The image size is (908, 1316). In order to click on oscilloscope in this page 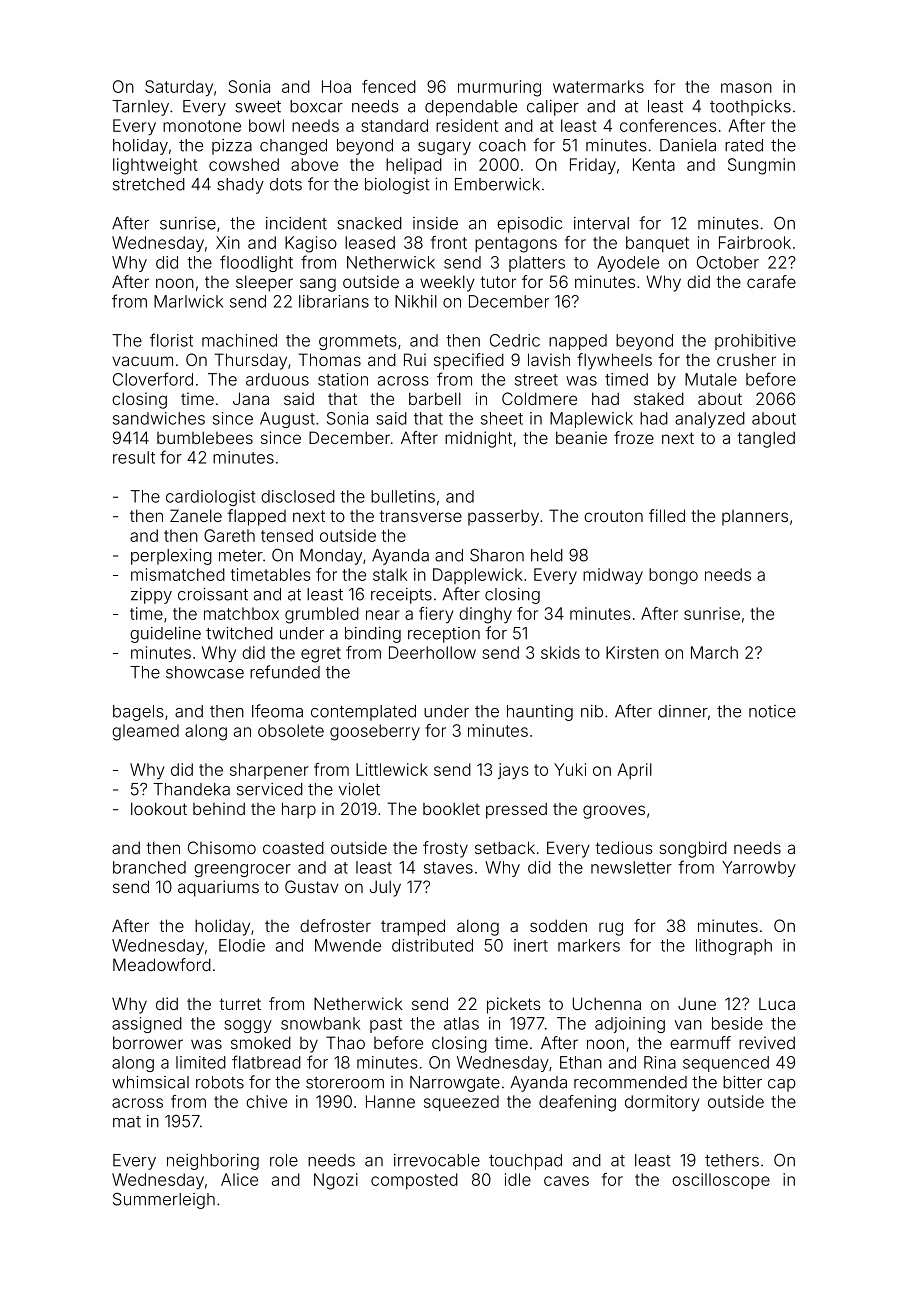, I will do `click(721, 1181)`.
